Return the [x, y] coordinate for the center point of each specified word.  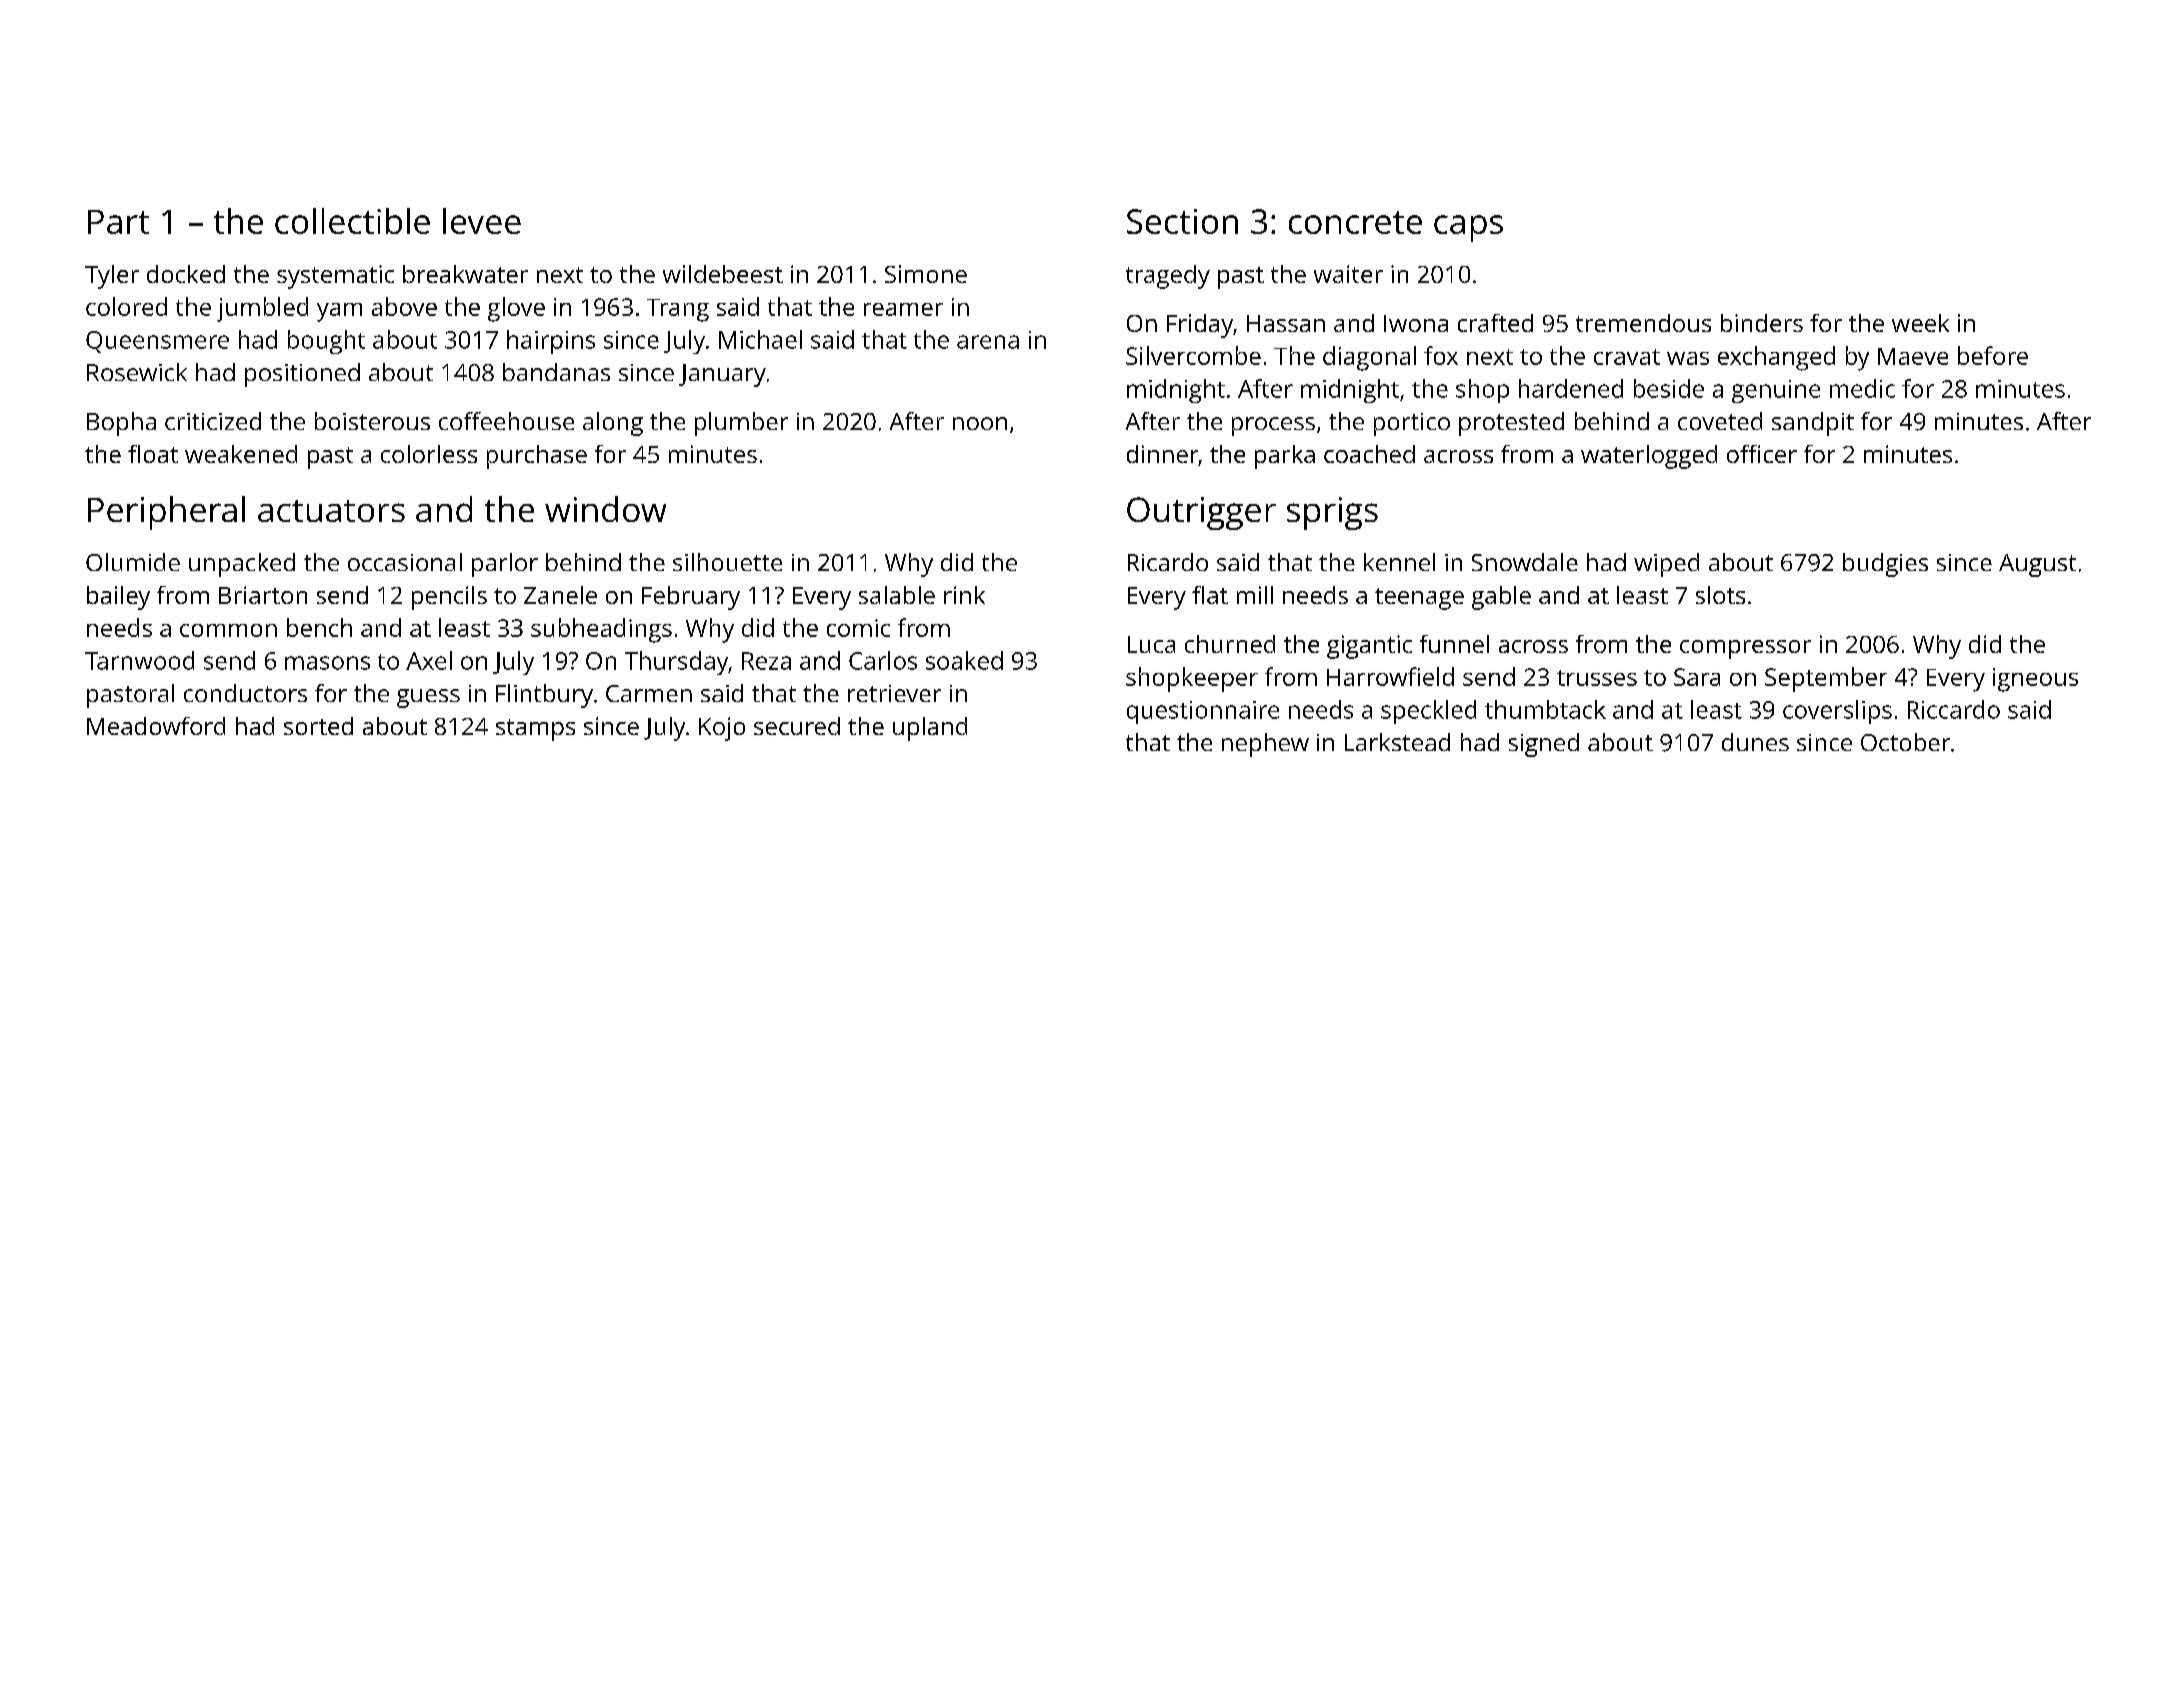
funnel [1454, 644]
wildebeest [723, 274]
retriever [894, 693]
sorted [318, 726]
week [1920, 323]
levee [482, 221]
